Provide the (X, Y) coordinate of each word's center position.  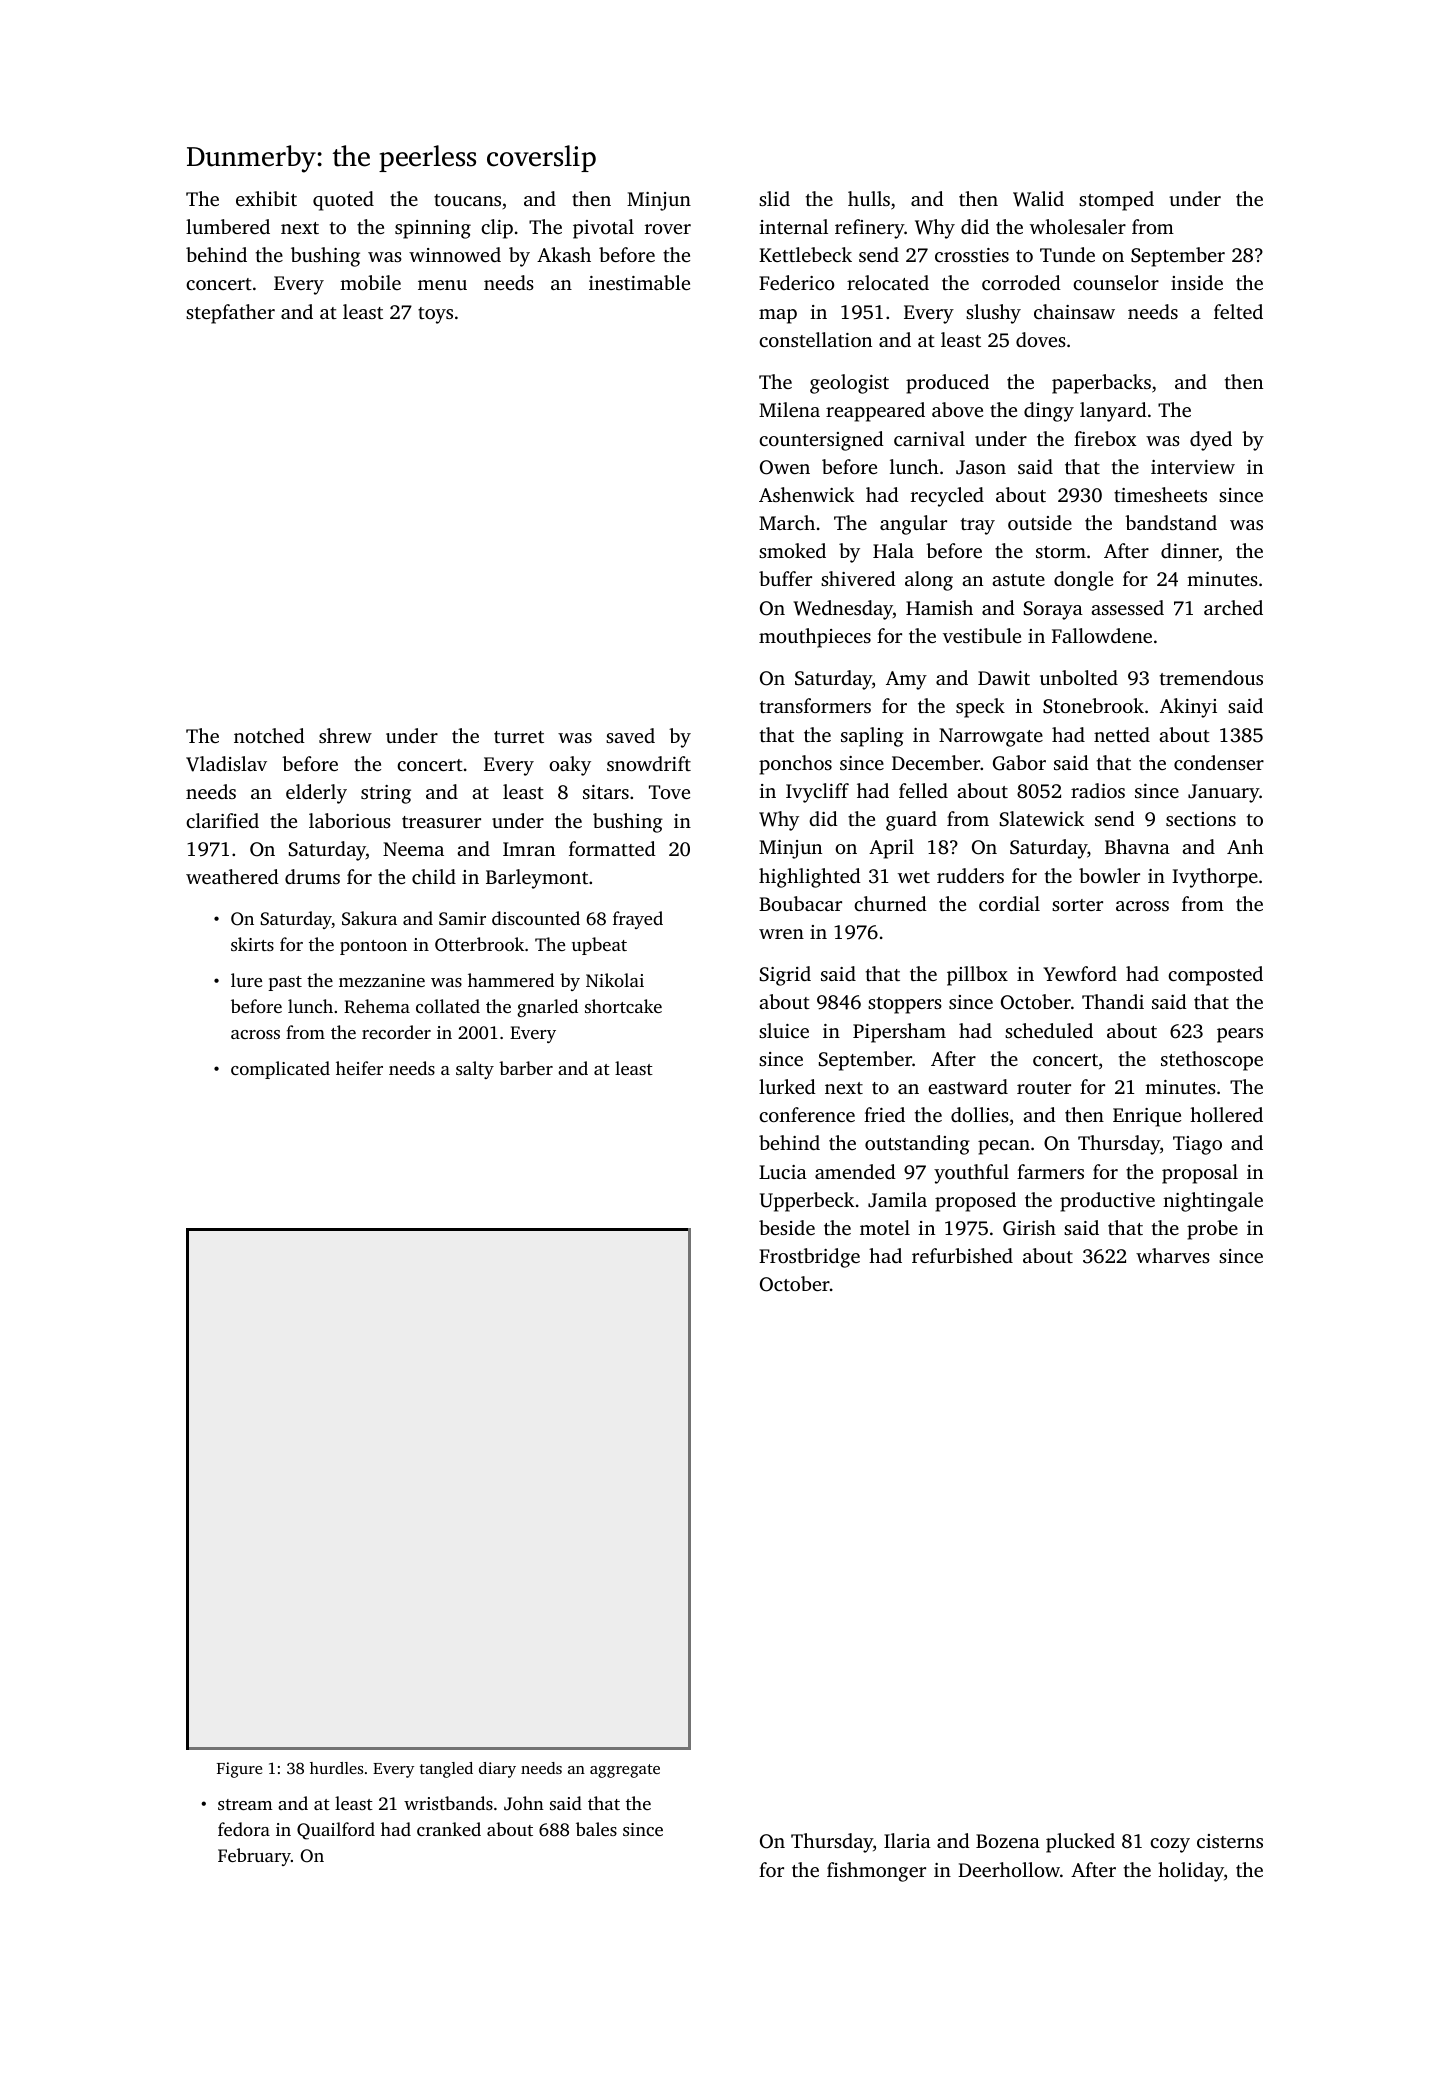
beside (787, 1227)
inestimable (639, 282)
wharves (1173, 1255)
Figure (239, 1770)
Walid (1038, 199)
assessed (1127, 607)
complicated (280, 1070)
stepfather (230, 314)
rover (668, 229)
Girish (1029, 1228)
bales (596, 1829)
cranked (449, 1829)
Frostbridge (809, 1258)
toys (435, 315)
